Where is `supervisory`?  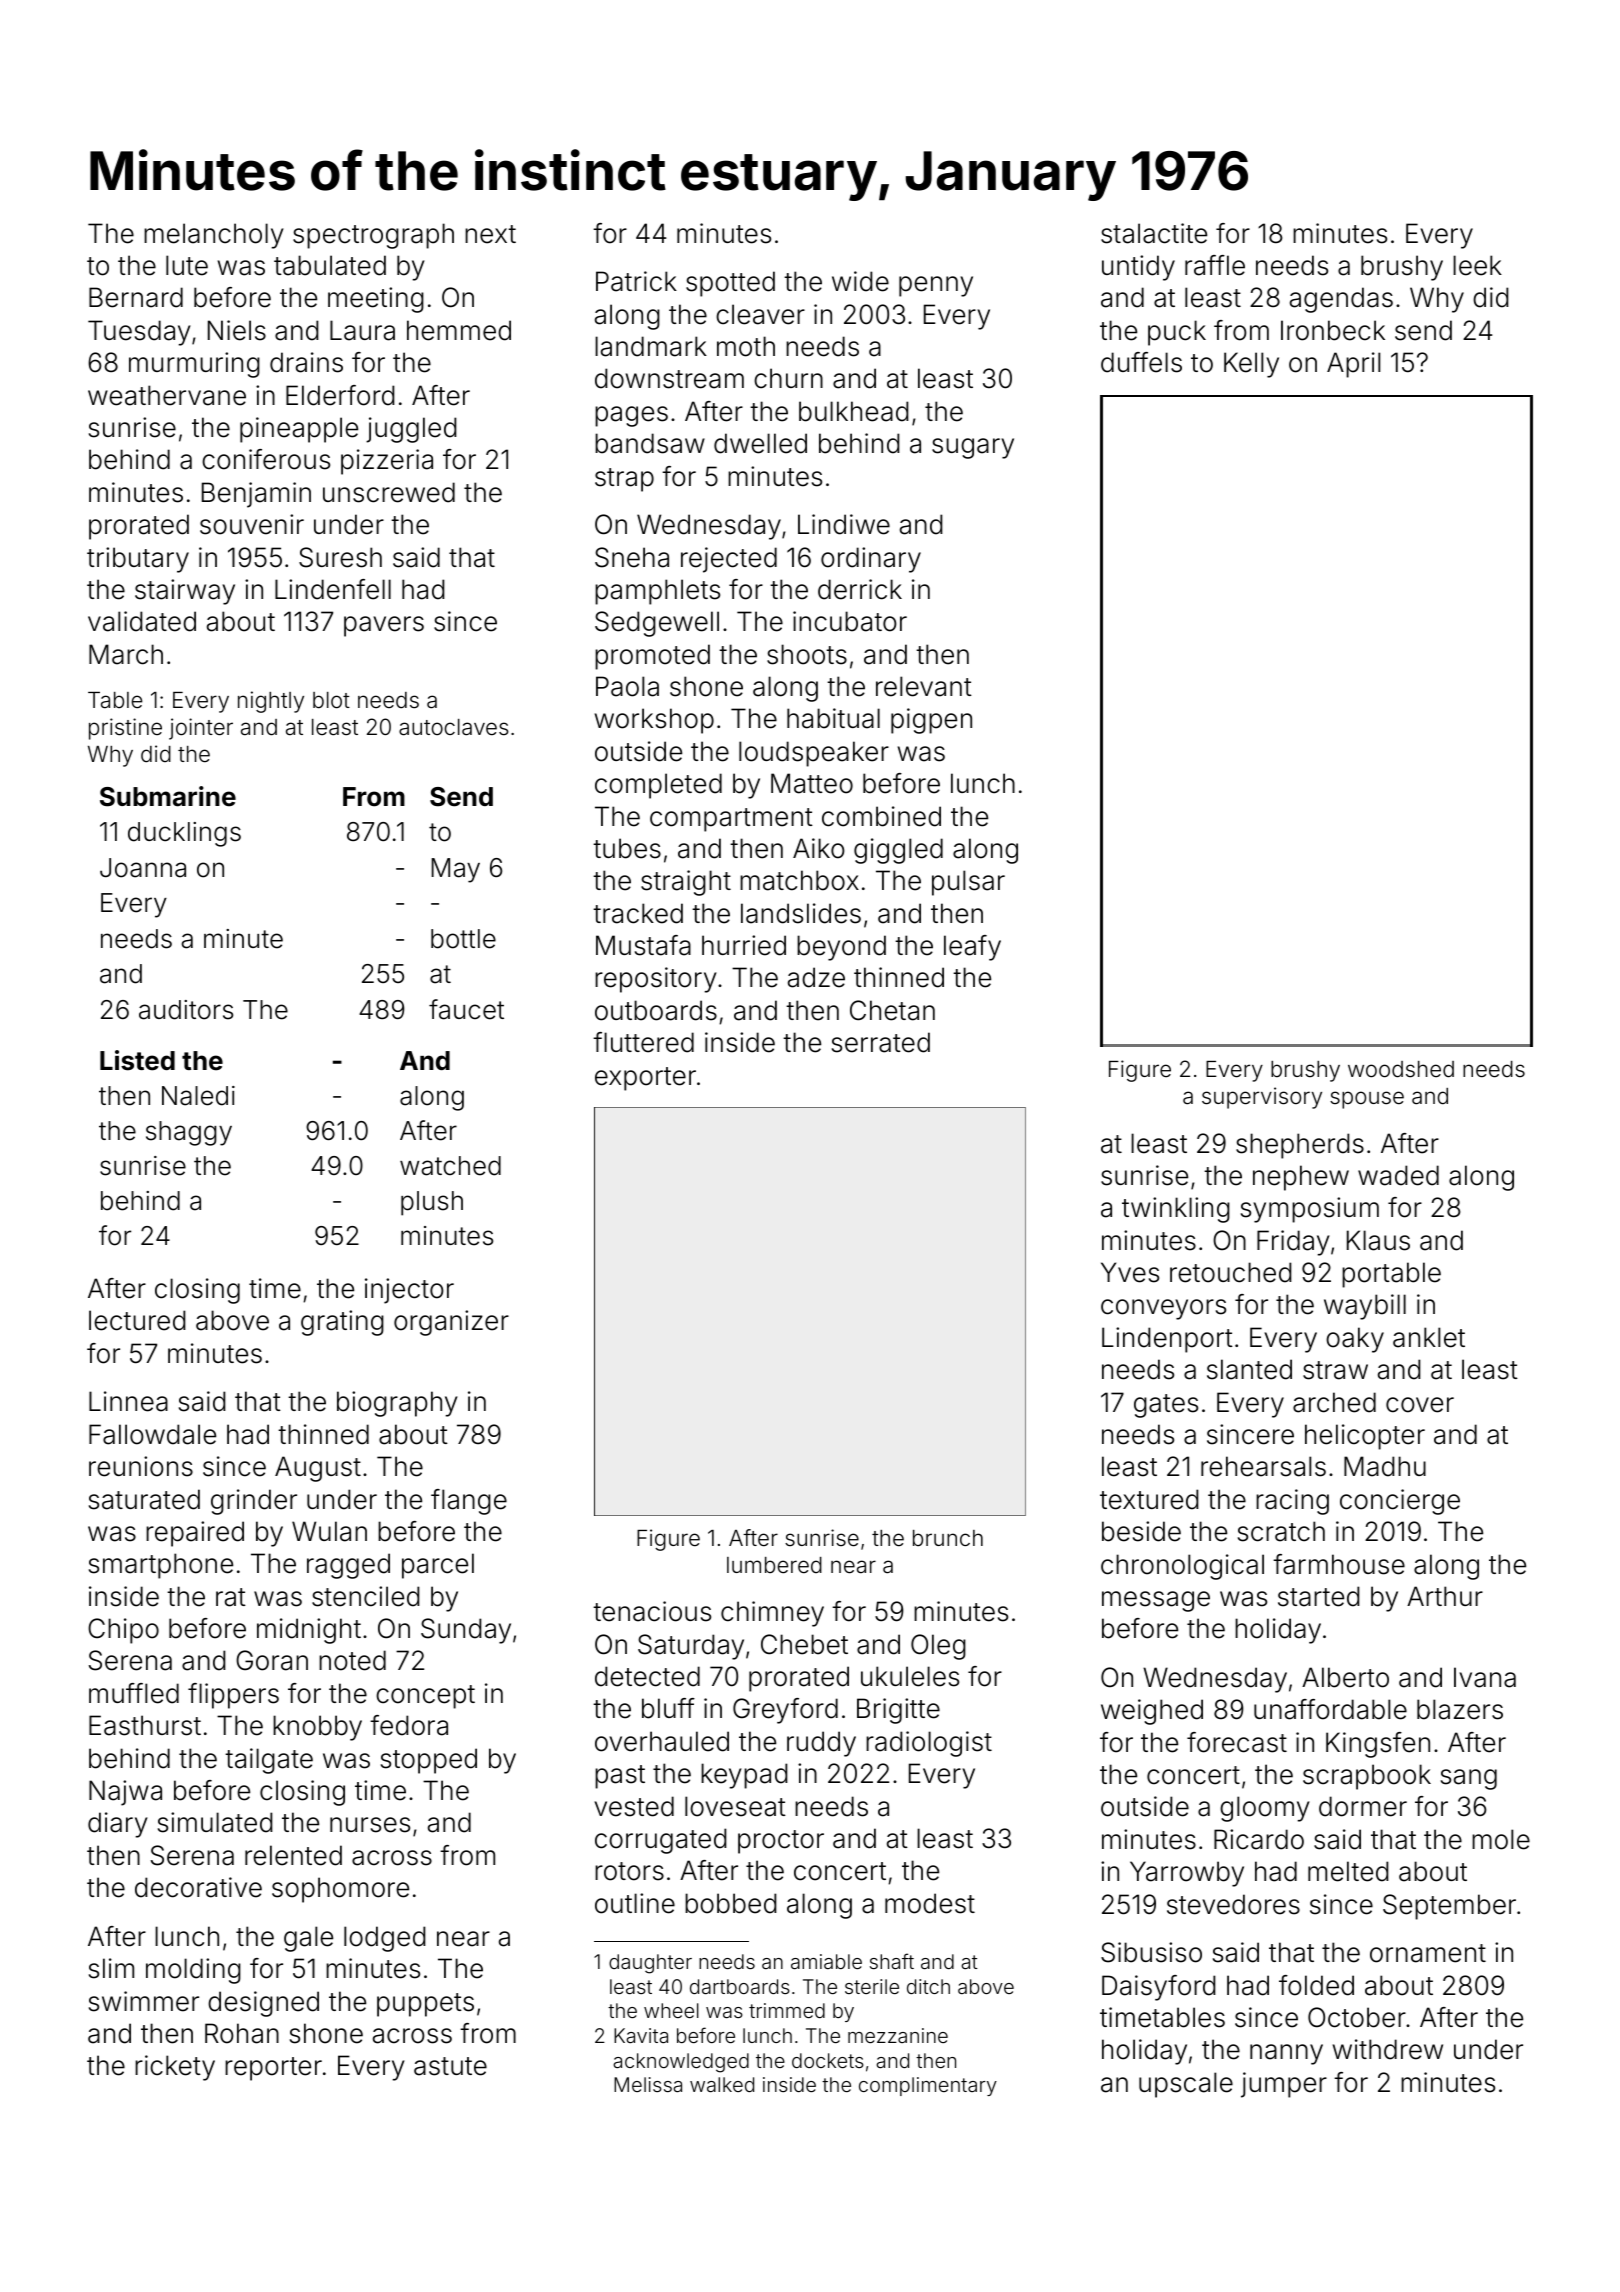
supervisory is located at coordinates (1262, 1098).
